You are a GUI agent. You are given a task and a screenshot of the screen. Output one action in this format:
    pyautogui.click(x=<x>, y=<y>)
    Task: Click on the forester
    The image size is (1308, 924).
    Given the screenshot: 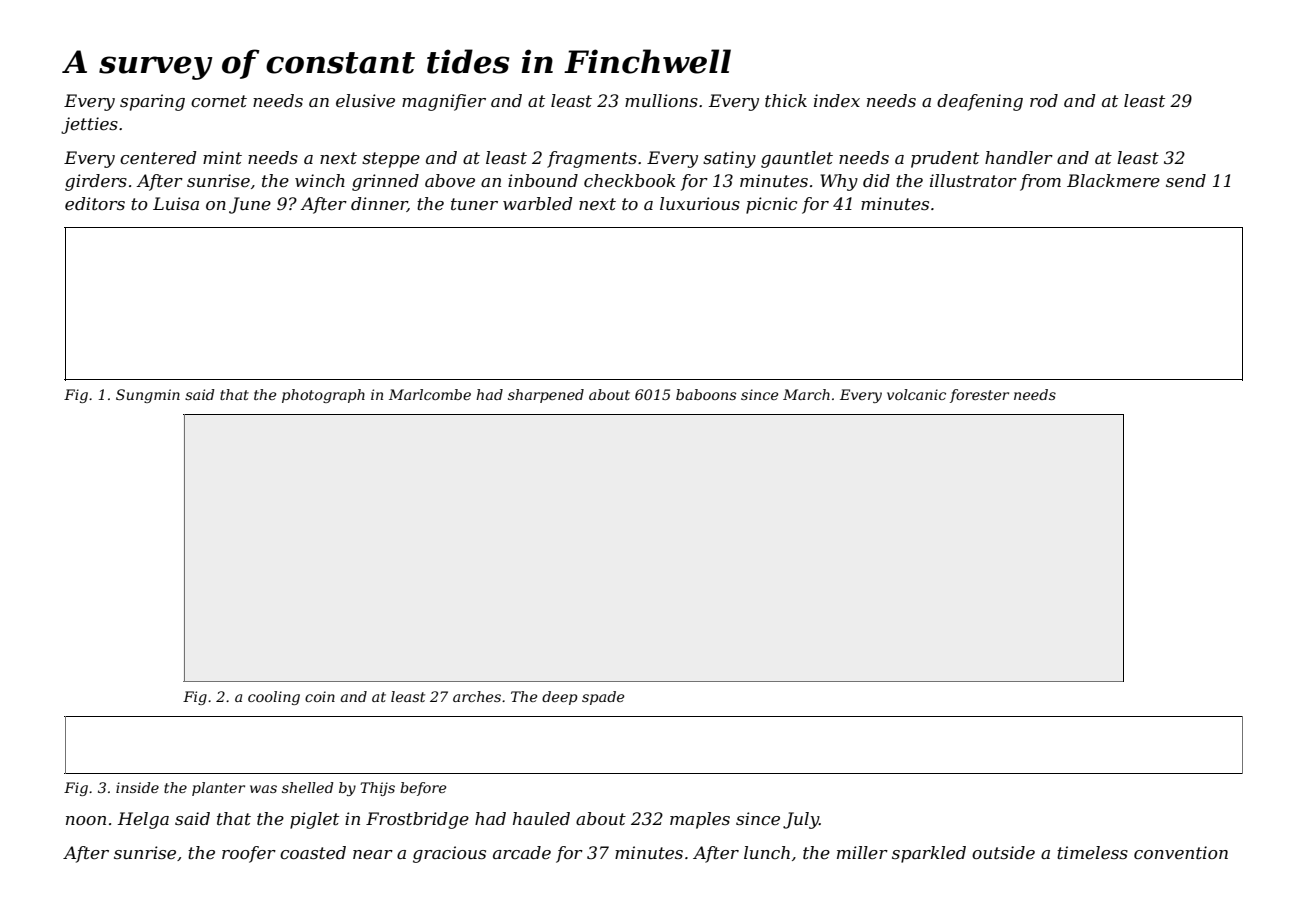 What is the action you would take?
    pyautogui.click(x=979, y=396)
